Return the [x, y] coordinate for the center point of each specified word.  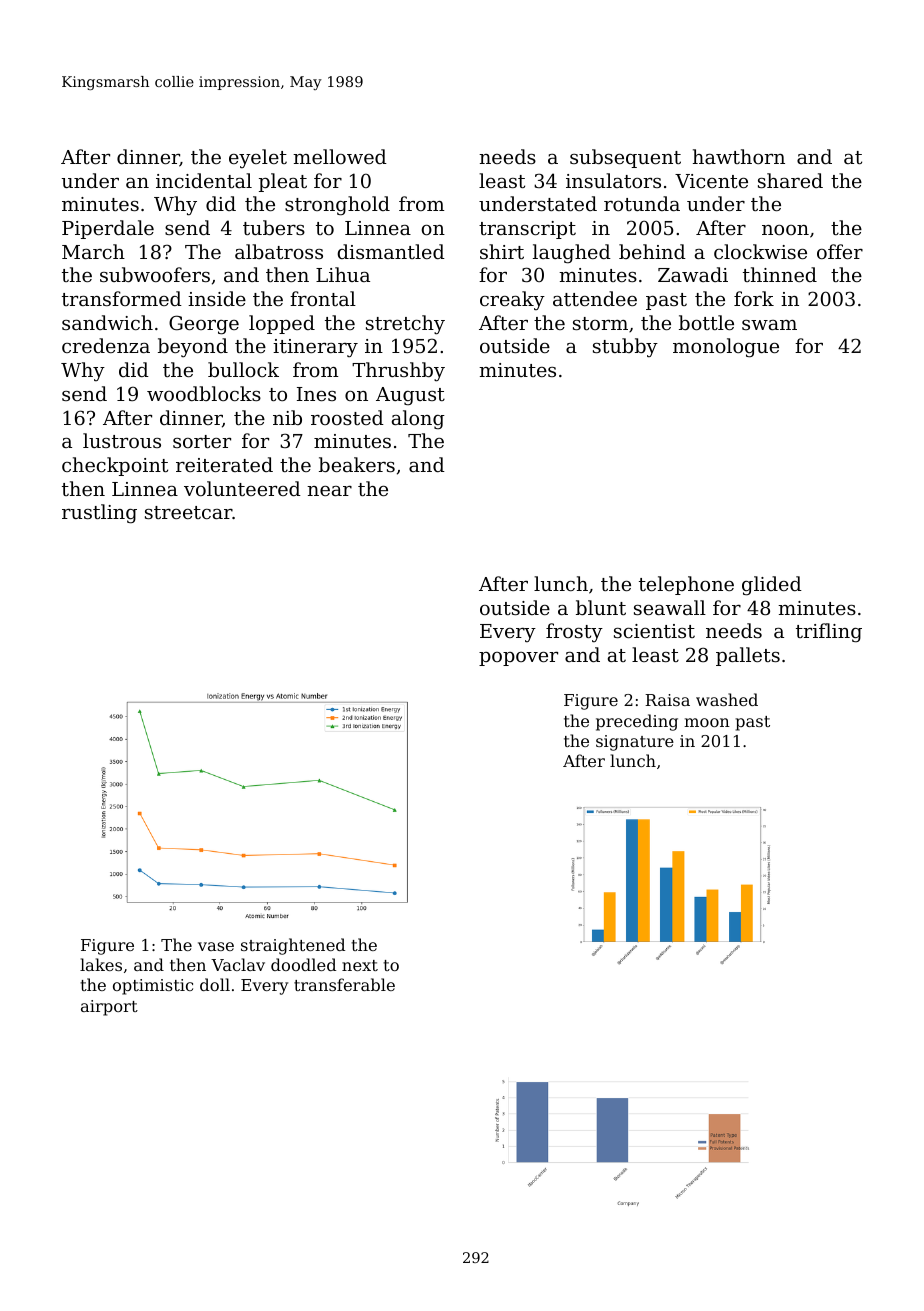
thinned [780, 274]
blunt [601, 607]
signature [635, 743]
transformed [122, 298]
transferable [344, 984]
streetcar [188, 512]
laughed [572, 254]
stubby [625, 347]
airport [109, 1008]
